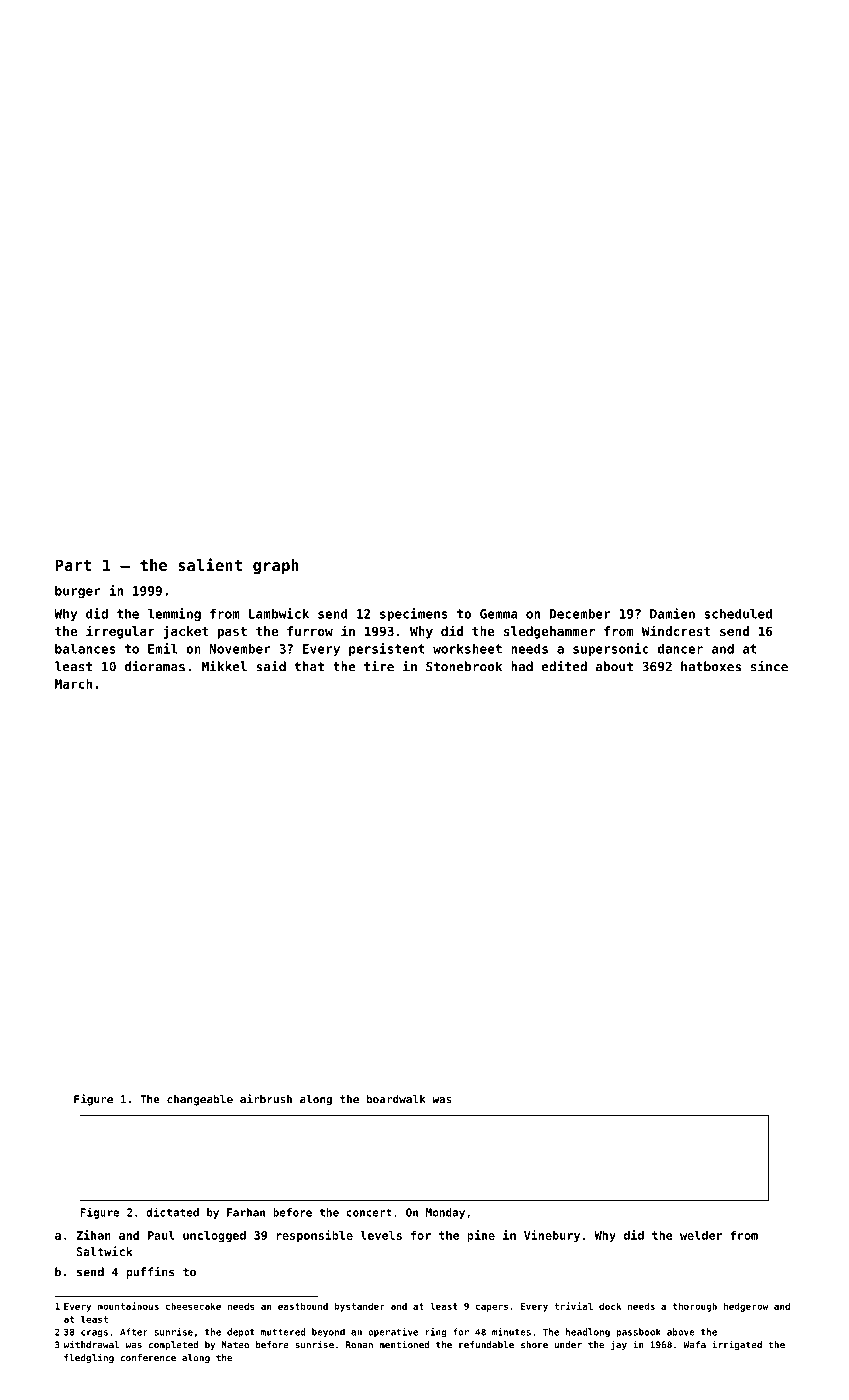  What do you see at coordinates (564, 666) in the screenshot?
I see `edited` at bounding box center [564, 666].
